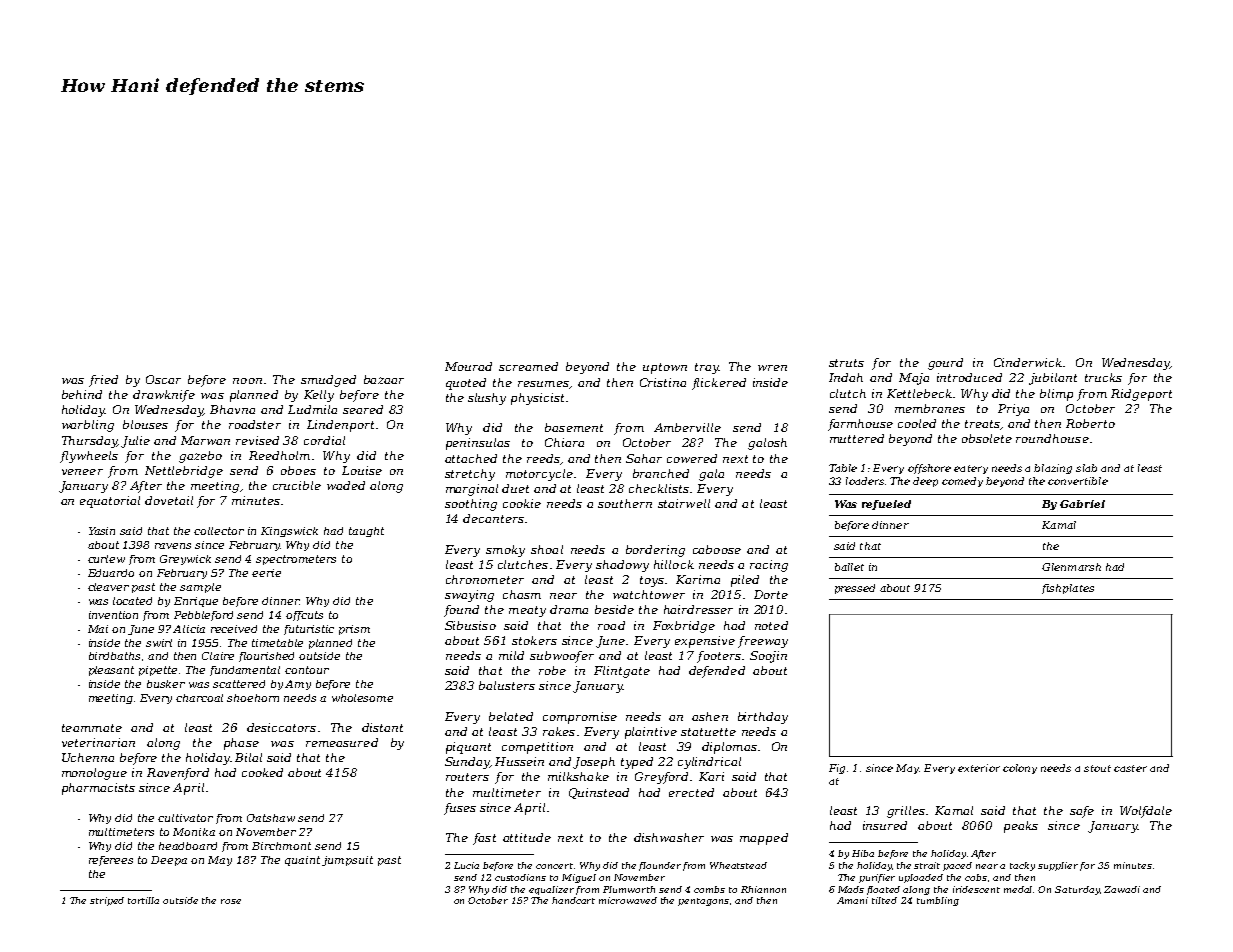  Describe the element at coordinates (703, 902) in the screenshot. I see `pentagons` at that location.
